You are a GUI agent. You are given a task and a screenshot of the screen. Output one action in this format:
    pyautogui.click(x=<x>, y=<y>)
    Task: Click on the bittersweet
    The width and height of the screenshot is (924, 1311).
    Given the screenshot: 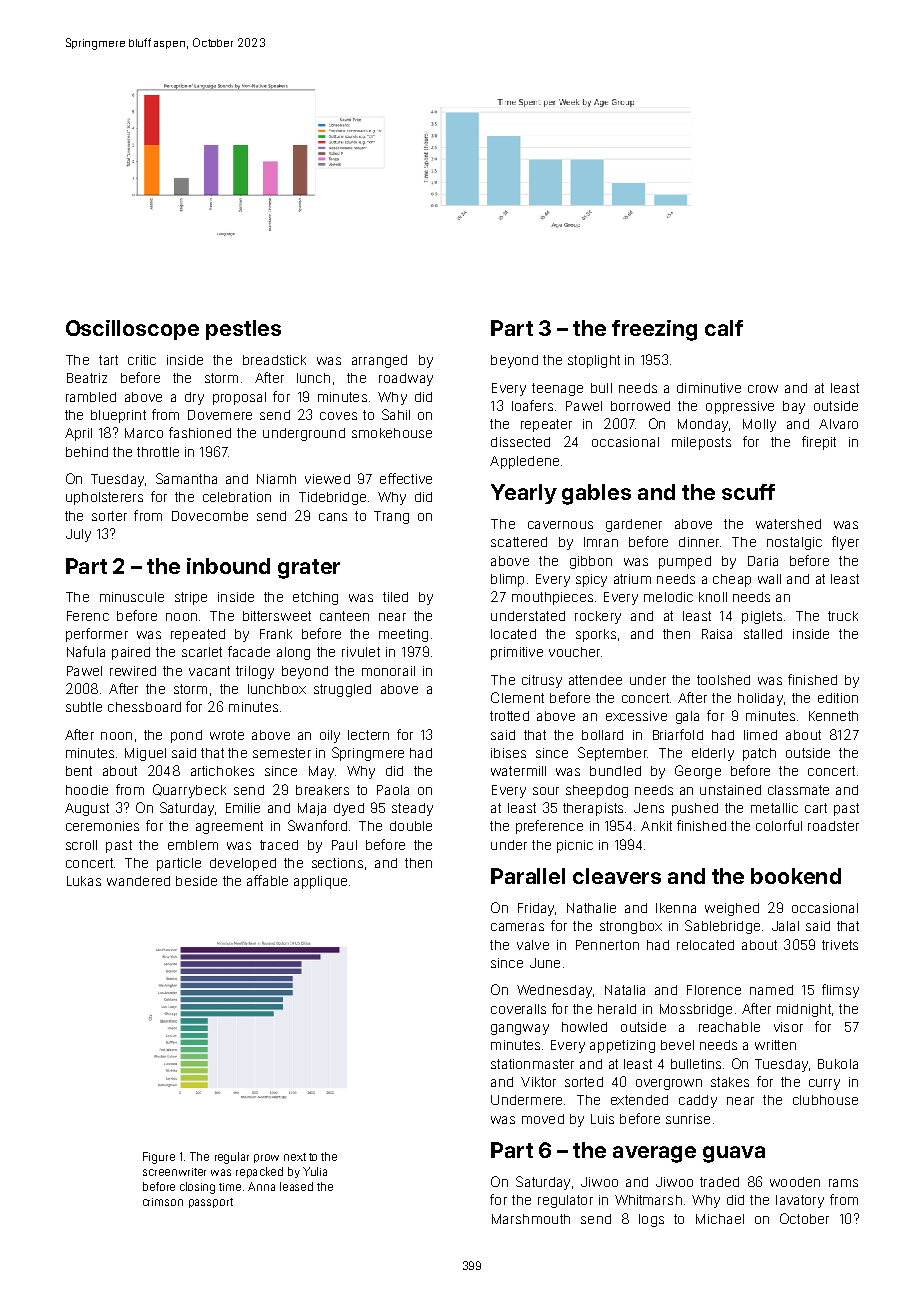 What is the action you would take?
    pyautogui.click(x=277, y=616)
